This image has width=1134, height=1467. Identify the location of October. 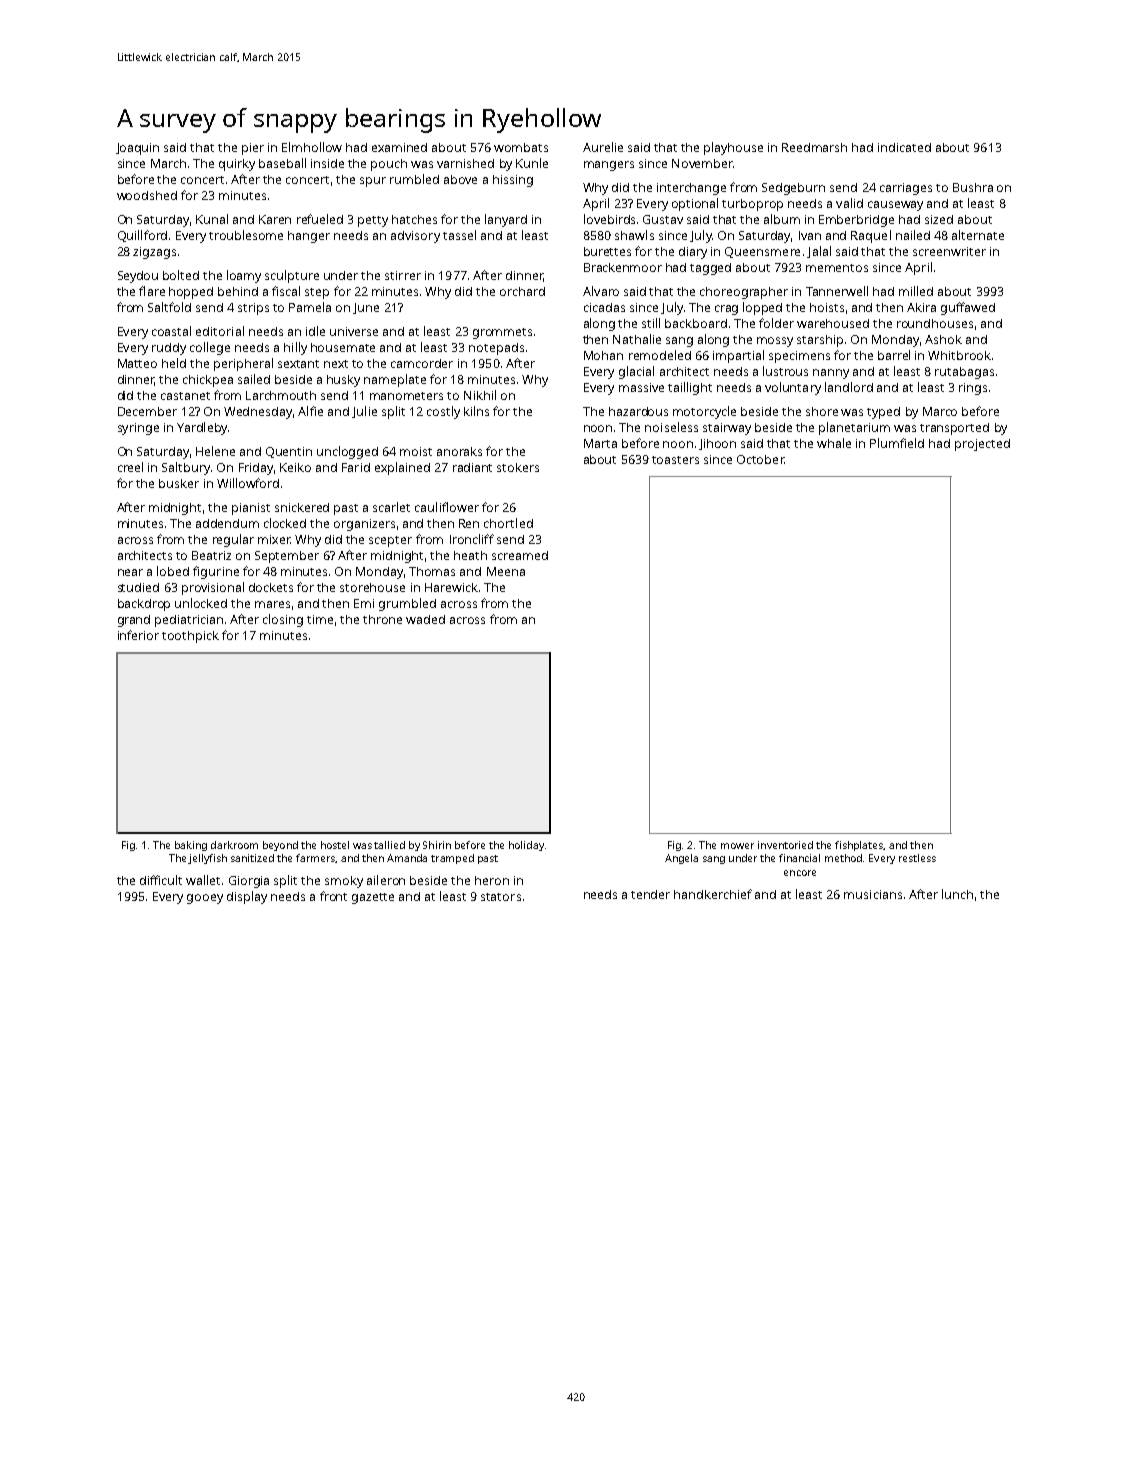
(760, 459).
